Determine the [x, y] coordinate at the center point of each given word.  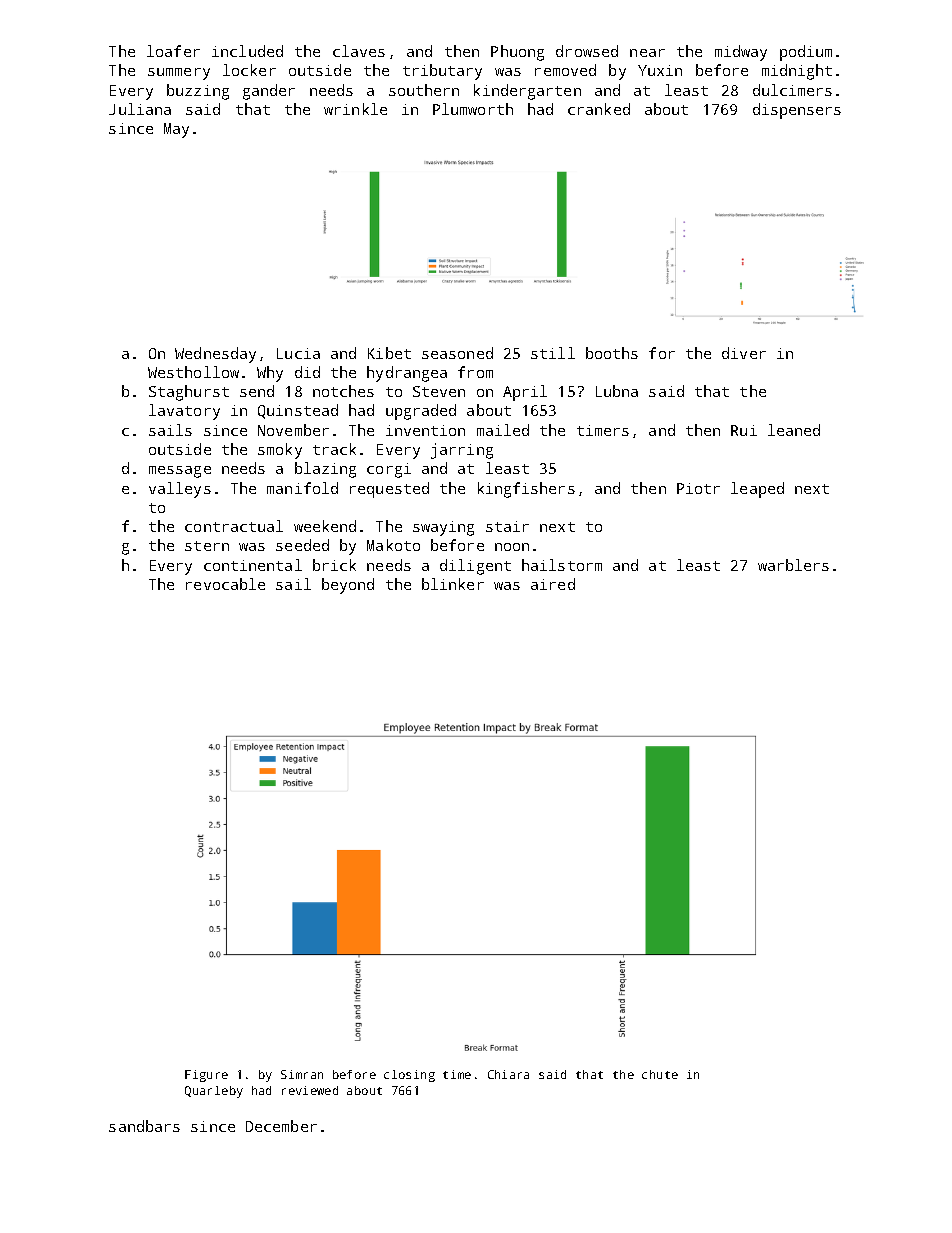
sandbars [144, 1126]
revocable [225, 584]
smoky [280, 451]
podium [806, 53]
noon [512, 547]
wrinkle [355, 109]
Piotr [698, 488]
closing [409, 1076]
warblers [793, 565]
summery [179, 74]
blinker [453, 584]
